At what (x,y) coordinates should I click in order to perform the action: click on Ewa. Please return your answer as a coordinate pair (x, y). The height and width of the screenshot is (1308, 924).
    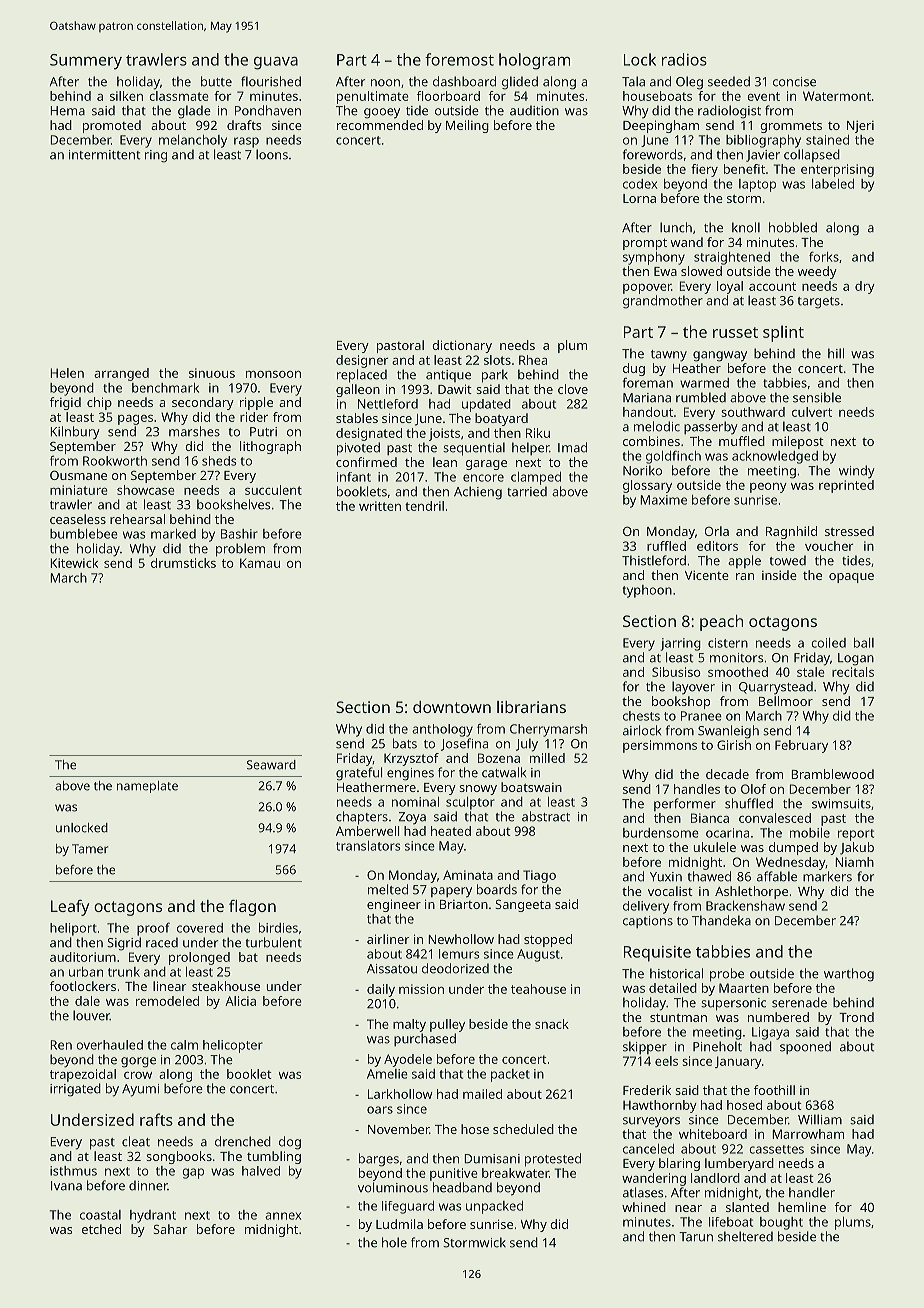
    Looking at the image, I should click on (665, 271).
